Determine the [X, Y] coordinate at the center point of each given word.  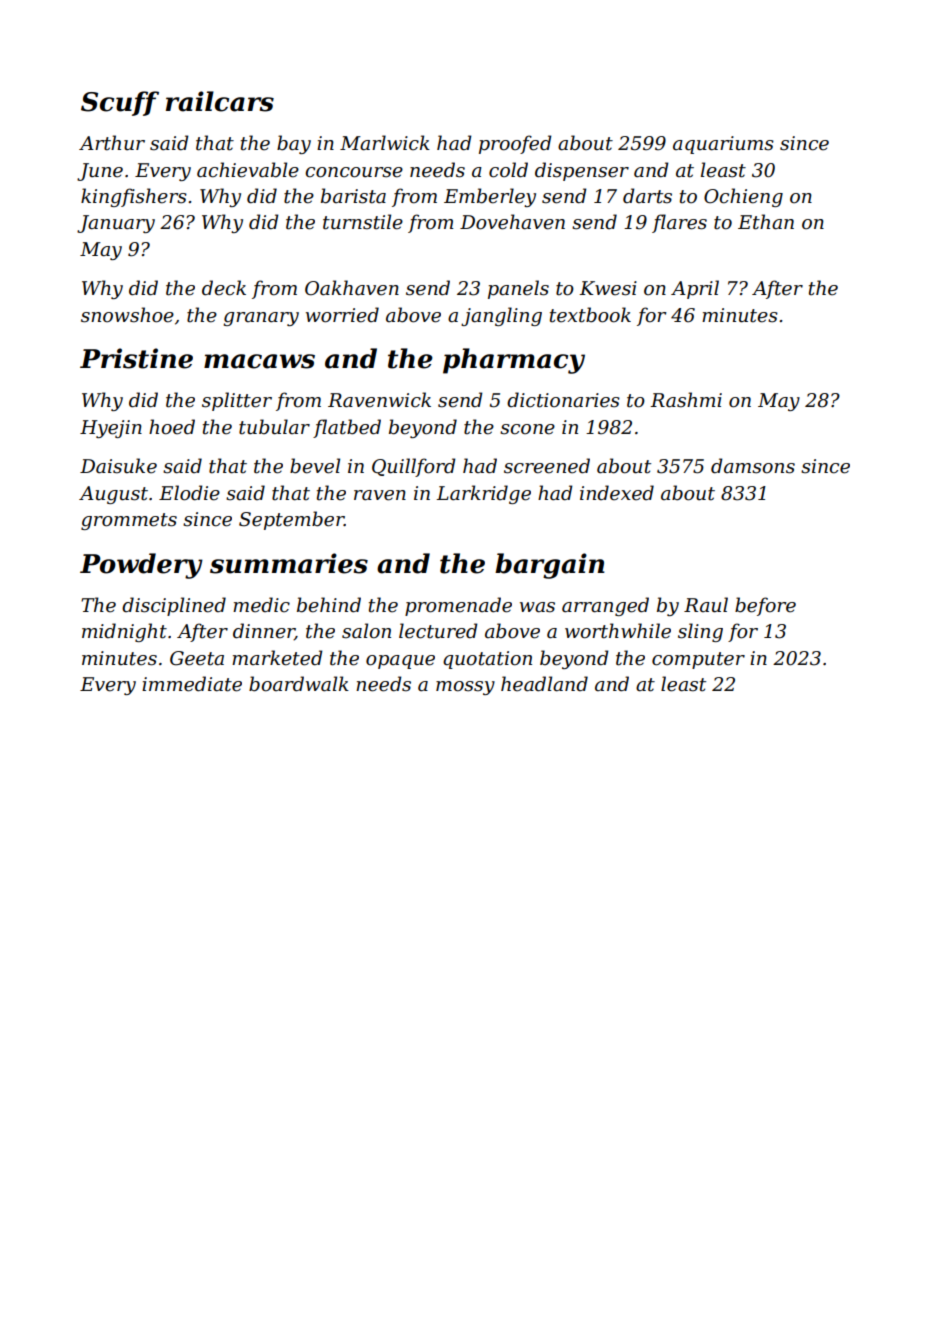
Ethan [766, 222]
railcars [220, 101]
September [291, 520]
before [765, 606]
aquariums [723, 145]
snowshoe [127, 315]
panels [518, 289]
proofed [515, 144]
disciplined [174, 606]
